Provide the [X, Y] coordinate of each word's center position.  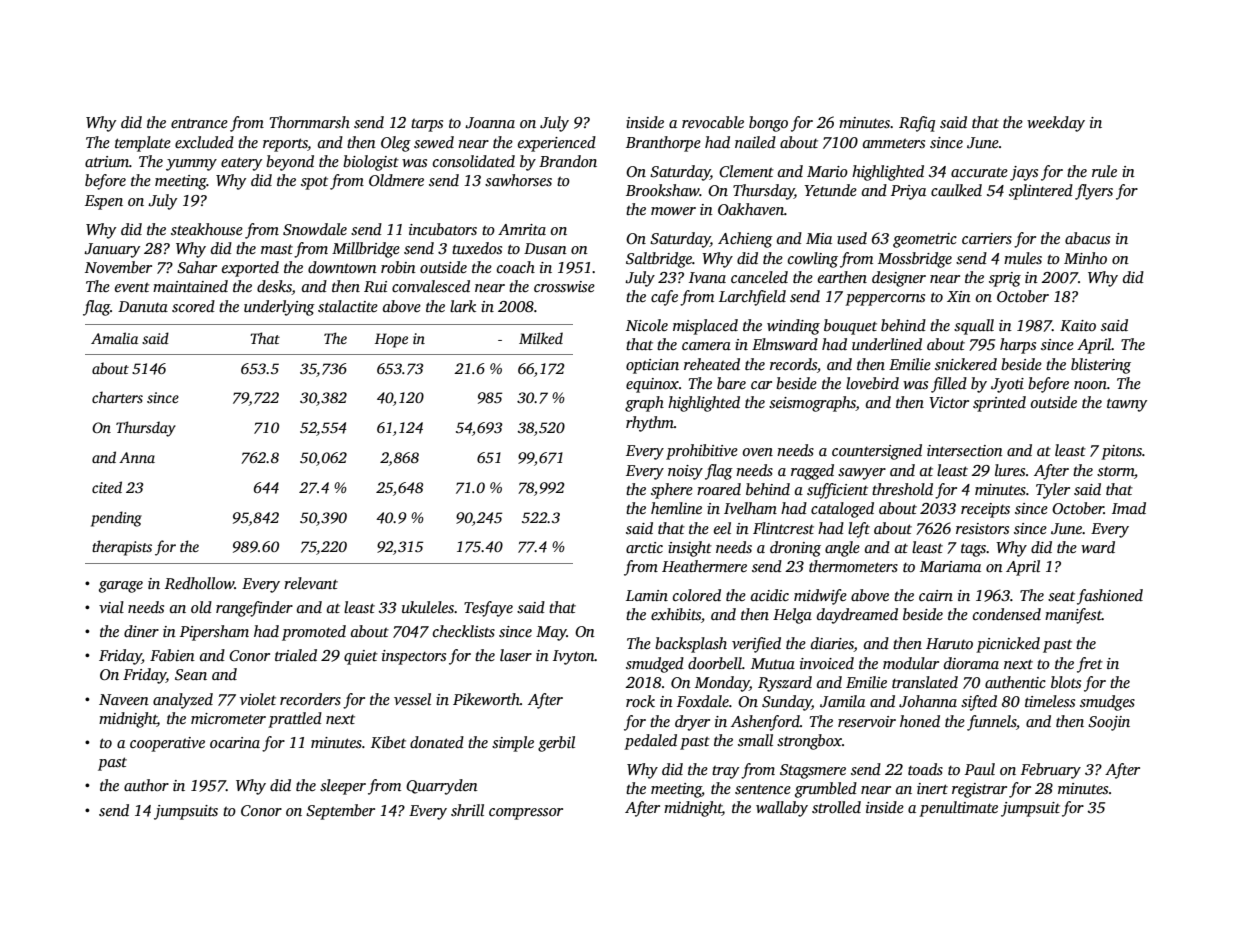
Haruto [949, 643]
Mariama [950, 566]
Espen [104, 202]
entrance [199, 123]
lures [1010, 470]
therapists [122, 548]
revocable [713, 122]
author [146, 785]
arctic [644, 547]
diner [141, 631]
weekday [1056, 124]
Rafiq [917, 124]
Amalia [114, 338]
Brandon [568, 161]
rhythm [650, 424]
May [551, 633]
